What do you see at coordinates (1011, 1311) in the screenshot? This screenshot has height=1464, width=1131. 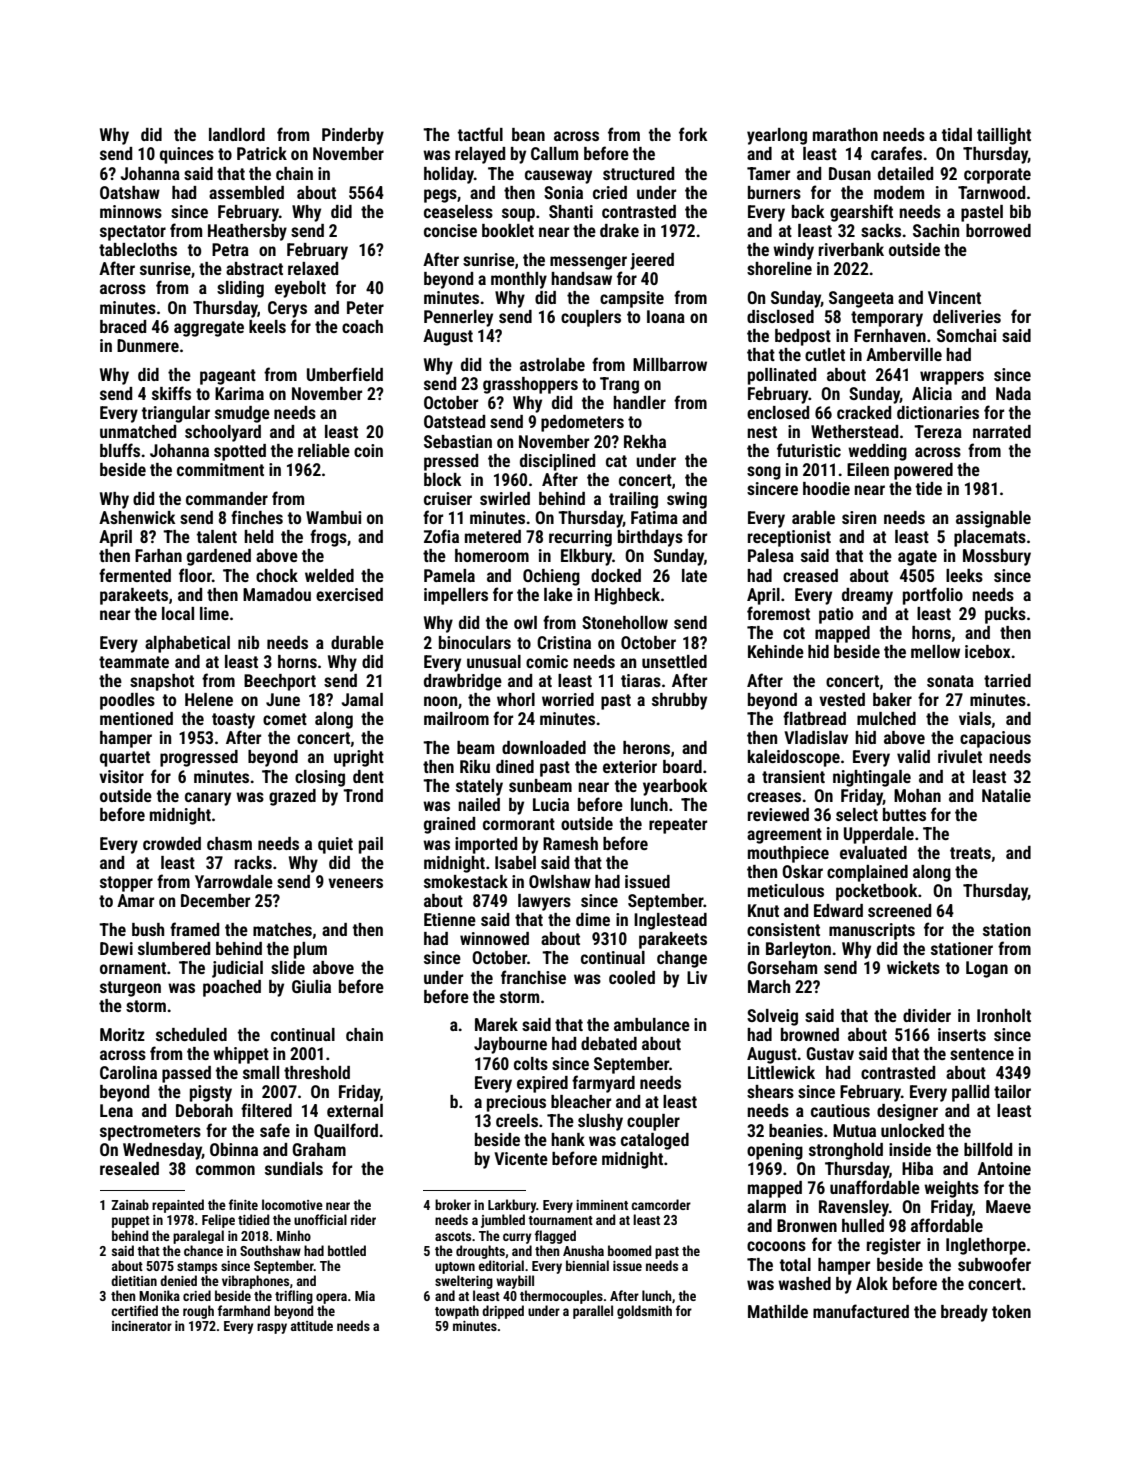 I see `token` at bounding box center [1011, 1311].
